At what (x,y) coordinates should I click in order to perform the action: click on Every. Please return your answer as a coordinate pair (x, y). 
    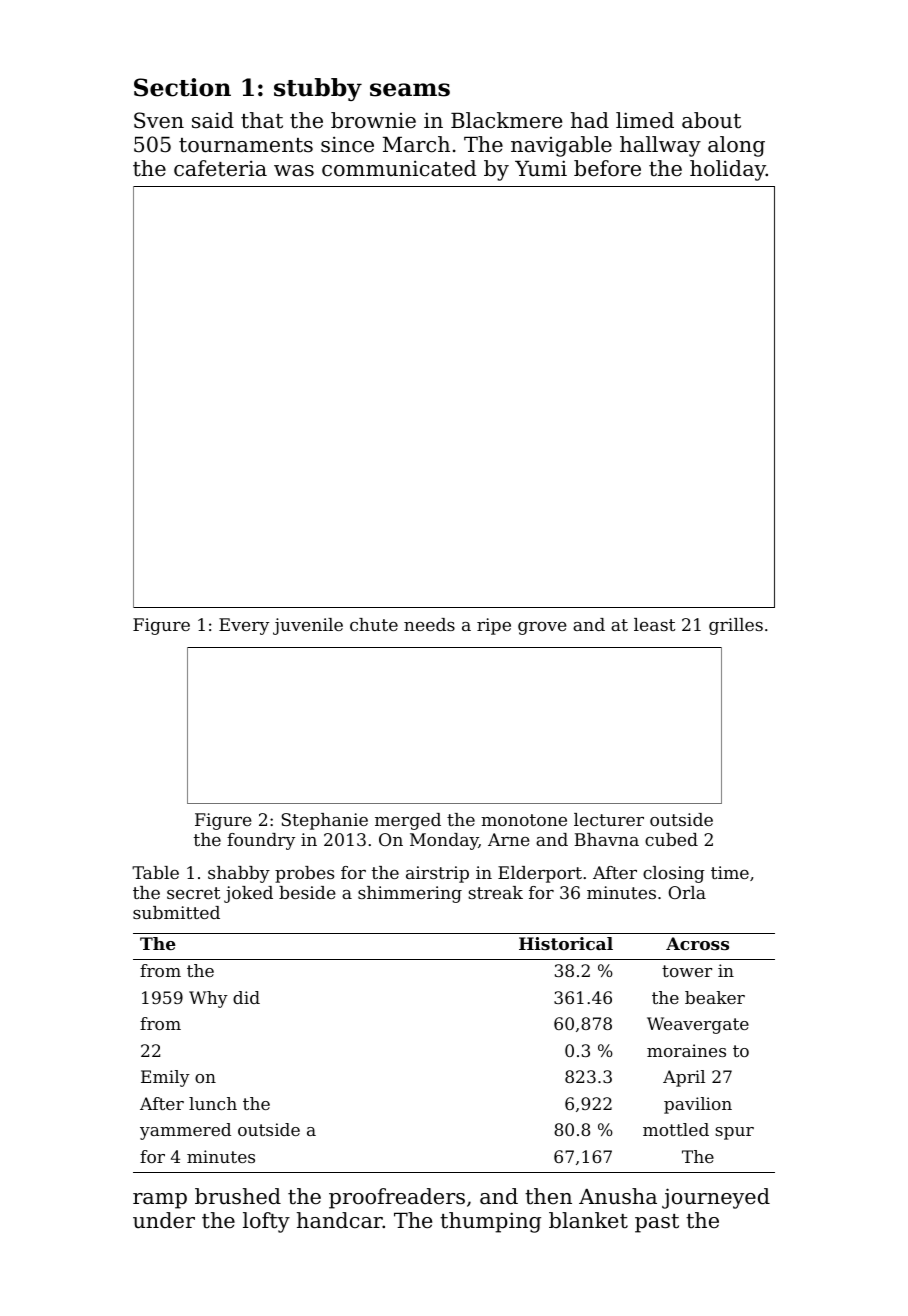
    Looking at the image, I should click on (244, 626).
